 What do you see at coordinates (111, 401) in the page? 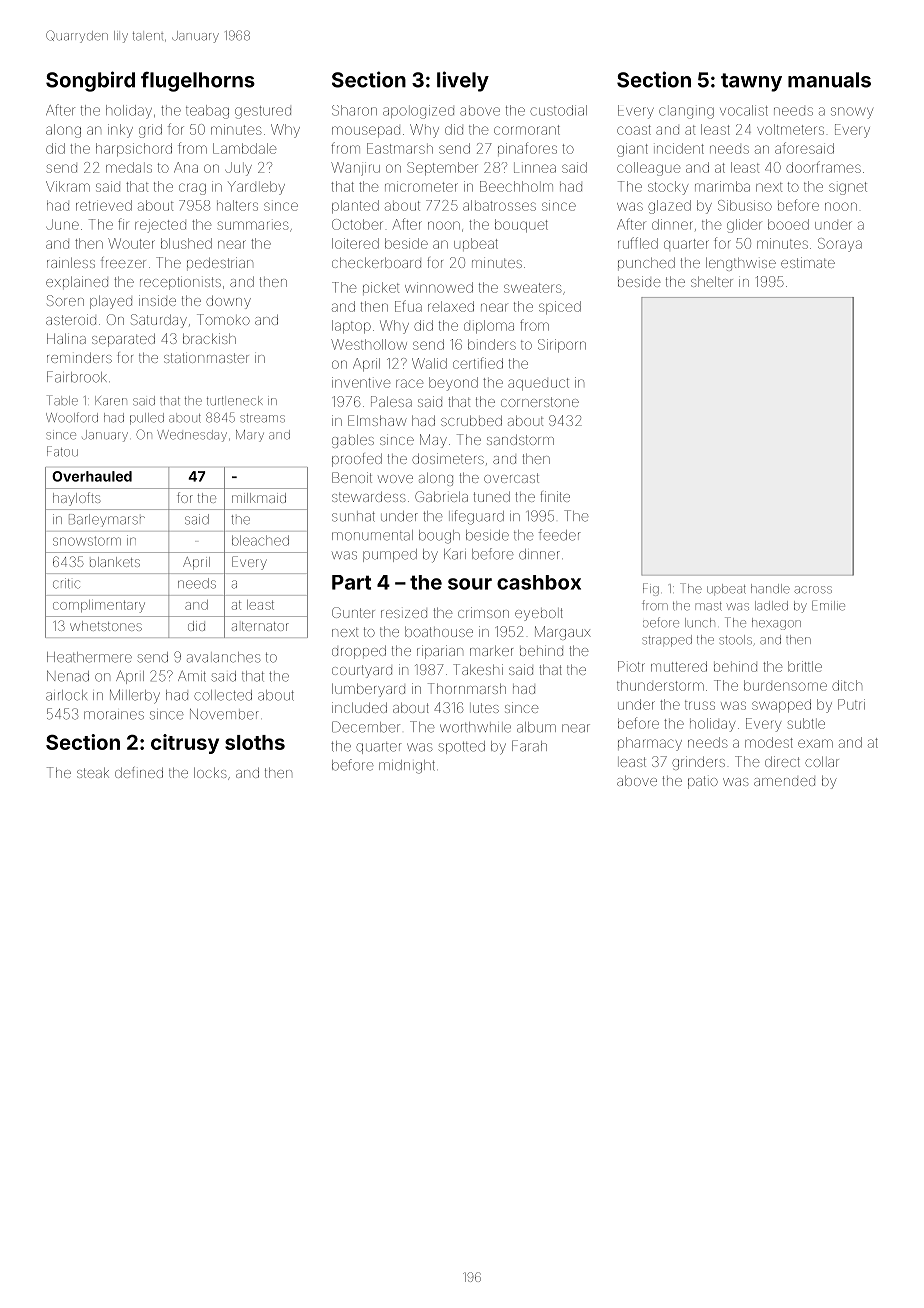
I see `Karen` at bounding box center [111, 401].
